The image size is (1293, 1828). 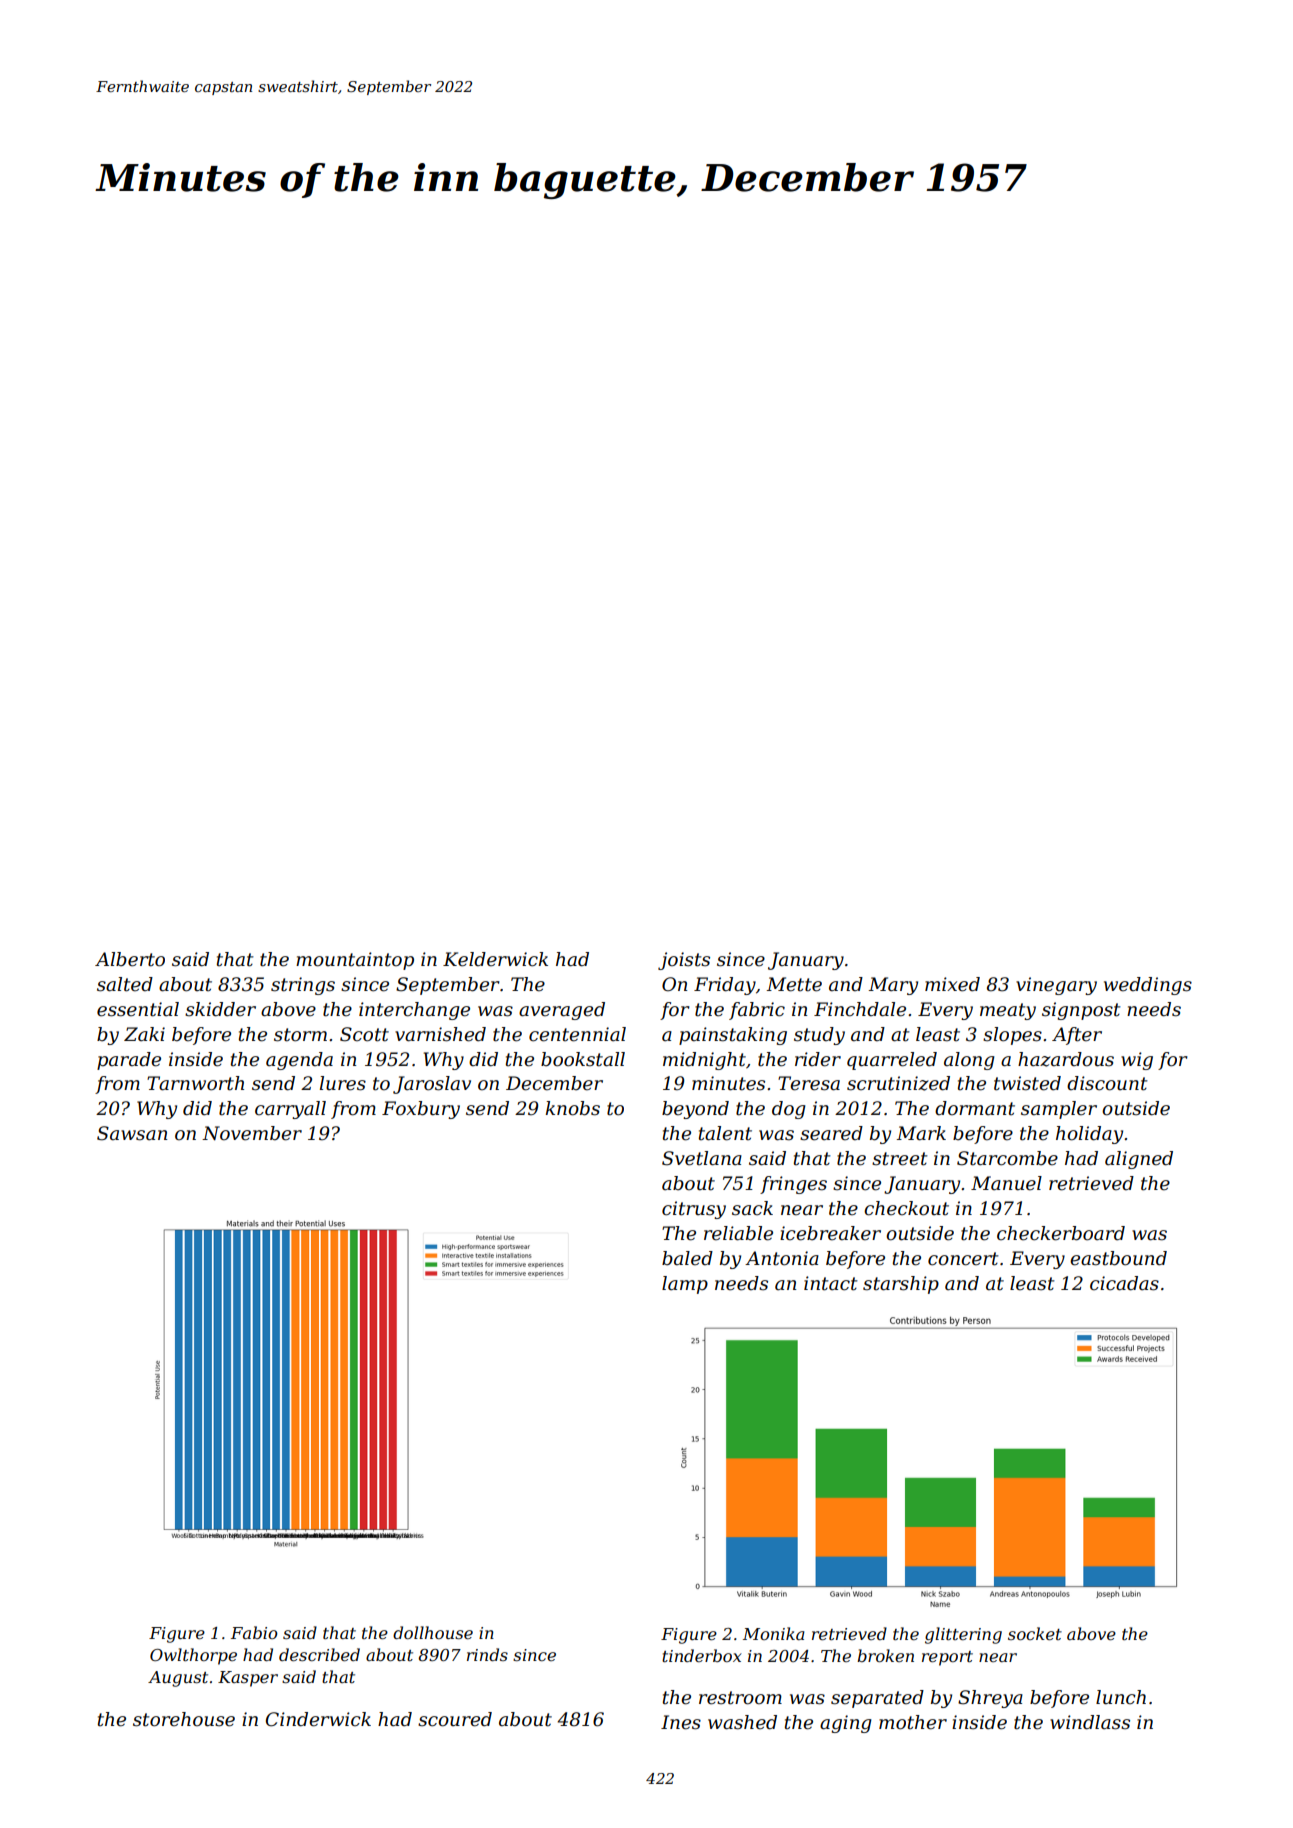 I want to click on lamp, so click(x=685, y=1285).
